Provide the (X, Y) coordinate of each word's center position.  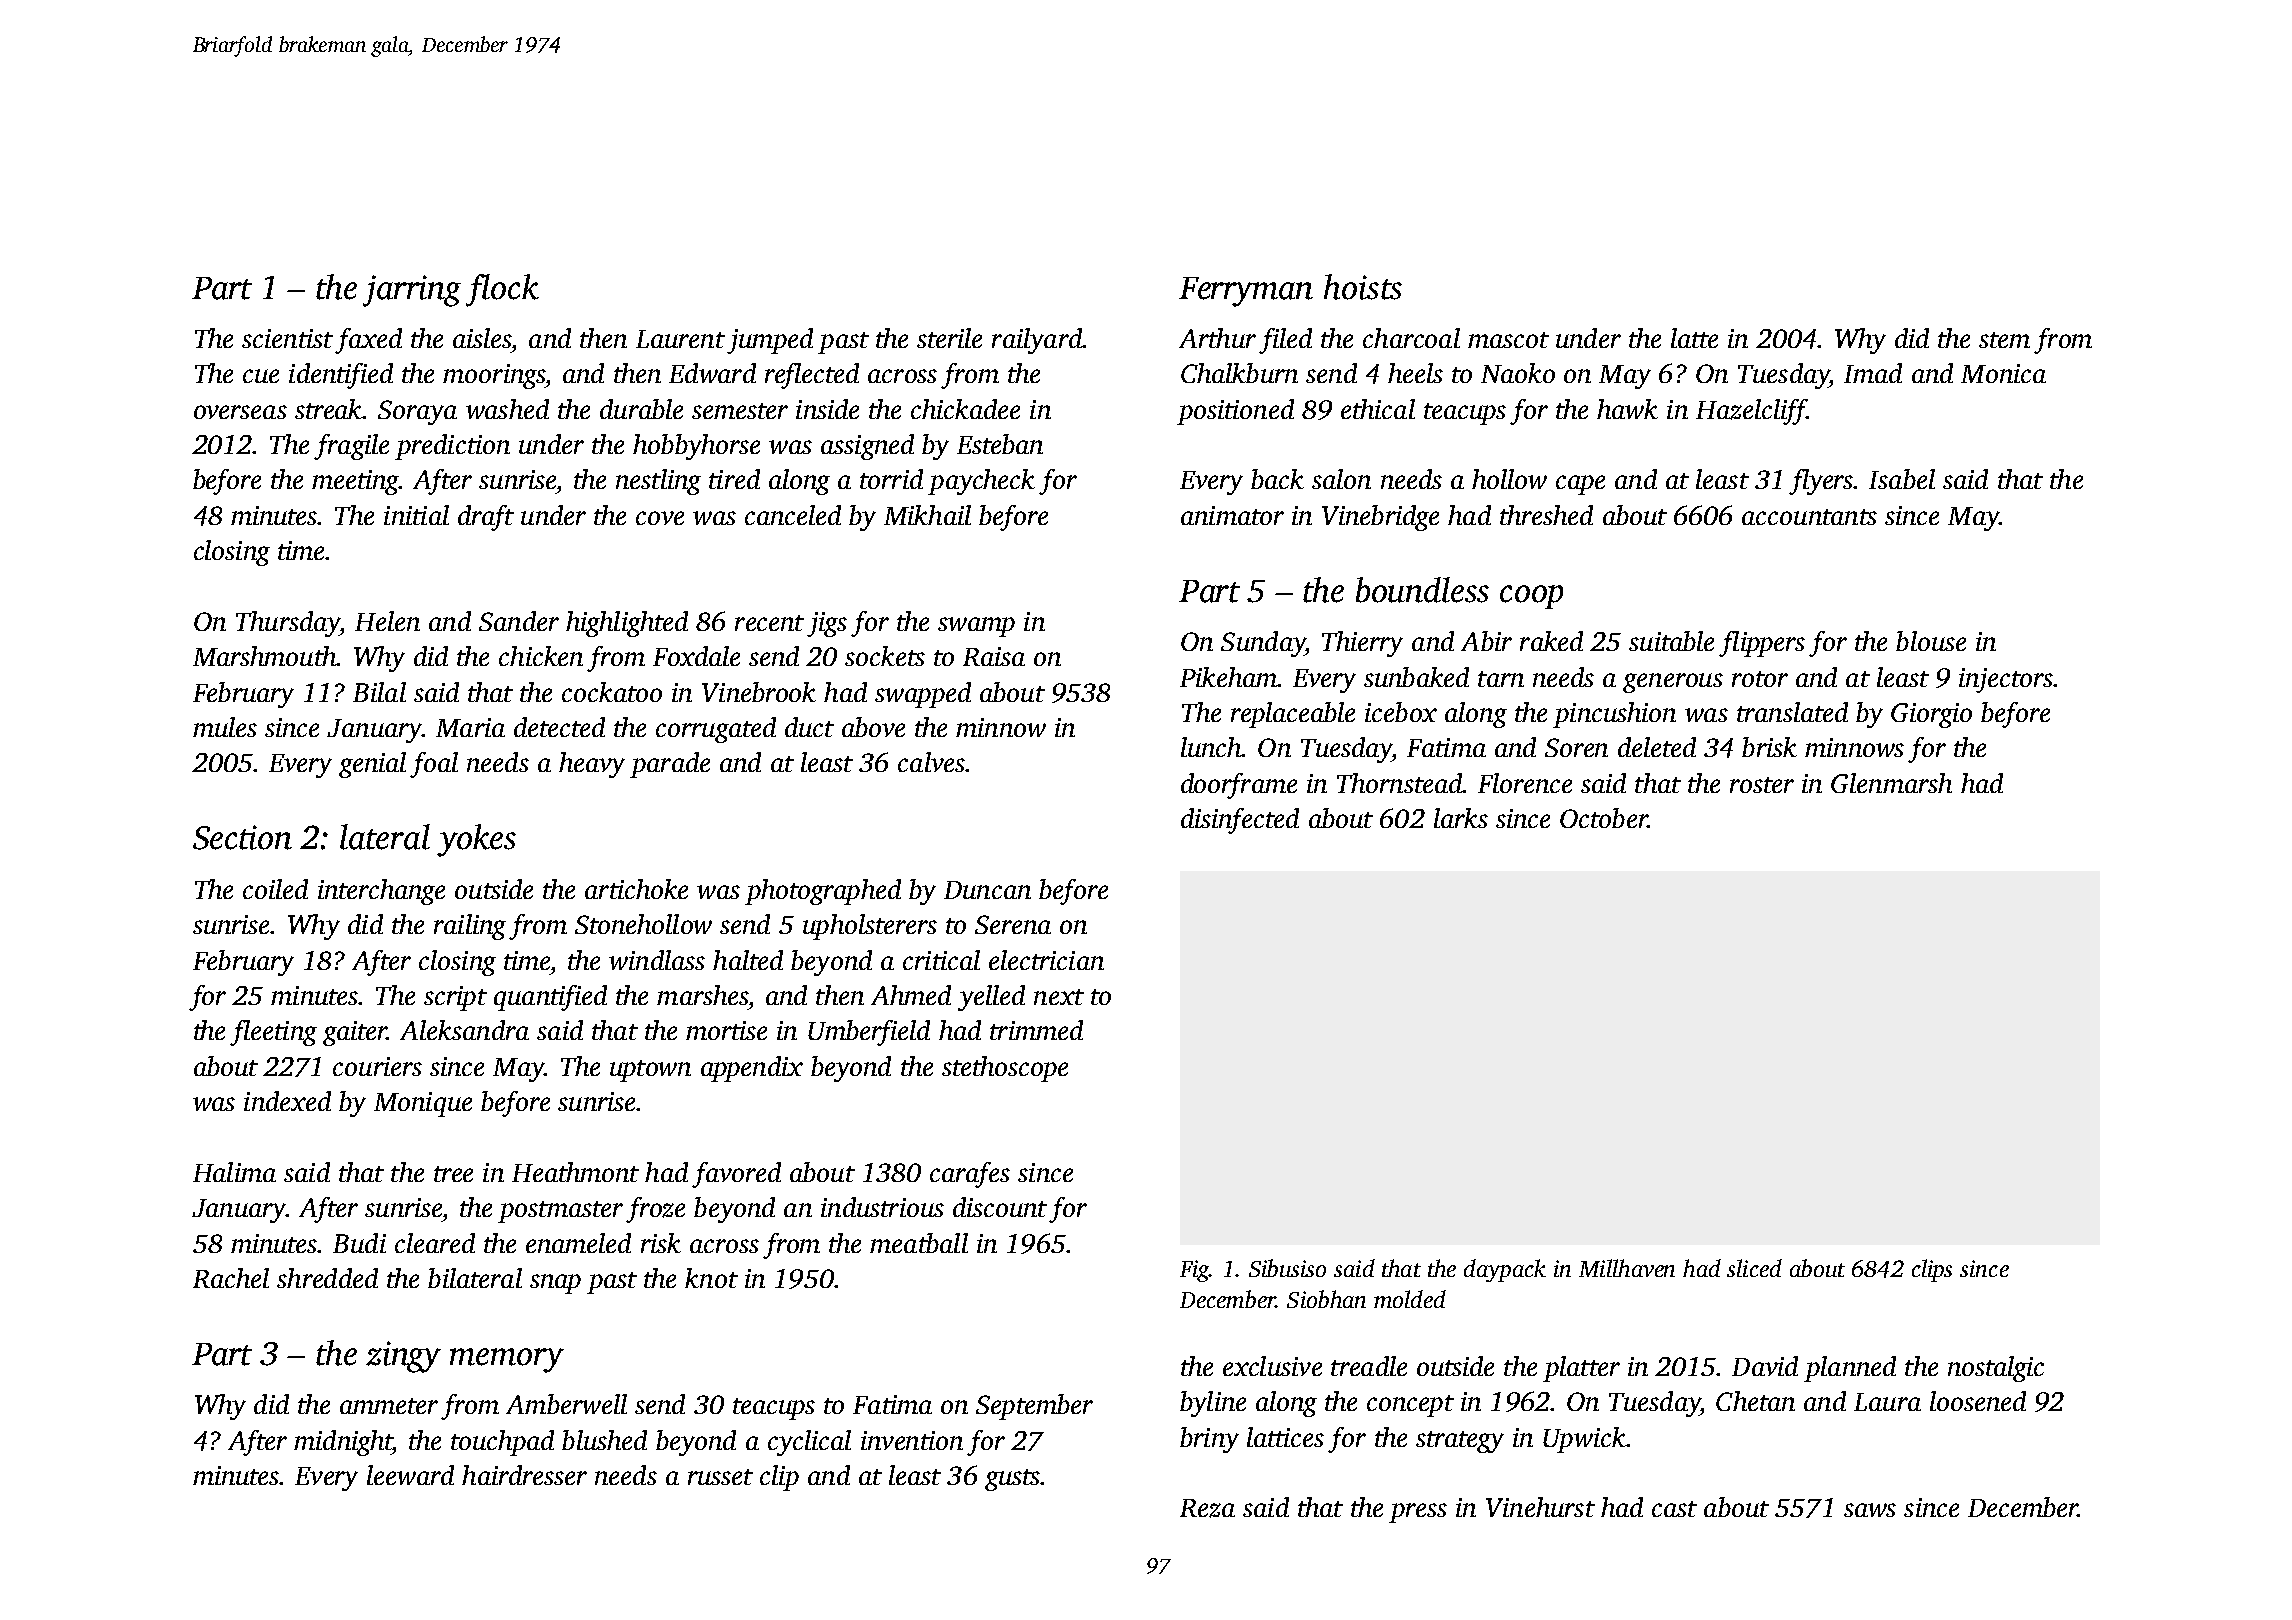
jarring (412, 291)
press (1418, 1513)
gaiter (355, 1033)
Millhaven (1627, 1268)
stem (2004, 340)
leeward (410, 1475)
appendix (752, 1069)
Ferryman (1246, 292)
